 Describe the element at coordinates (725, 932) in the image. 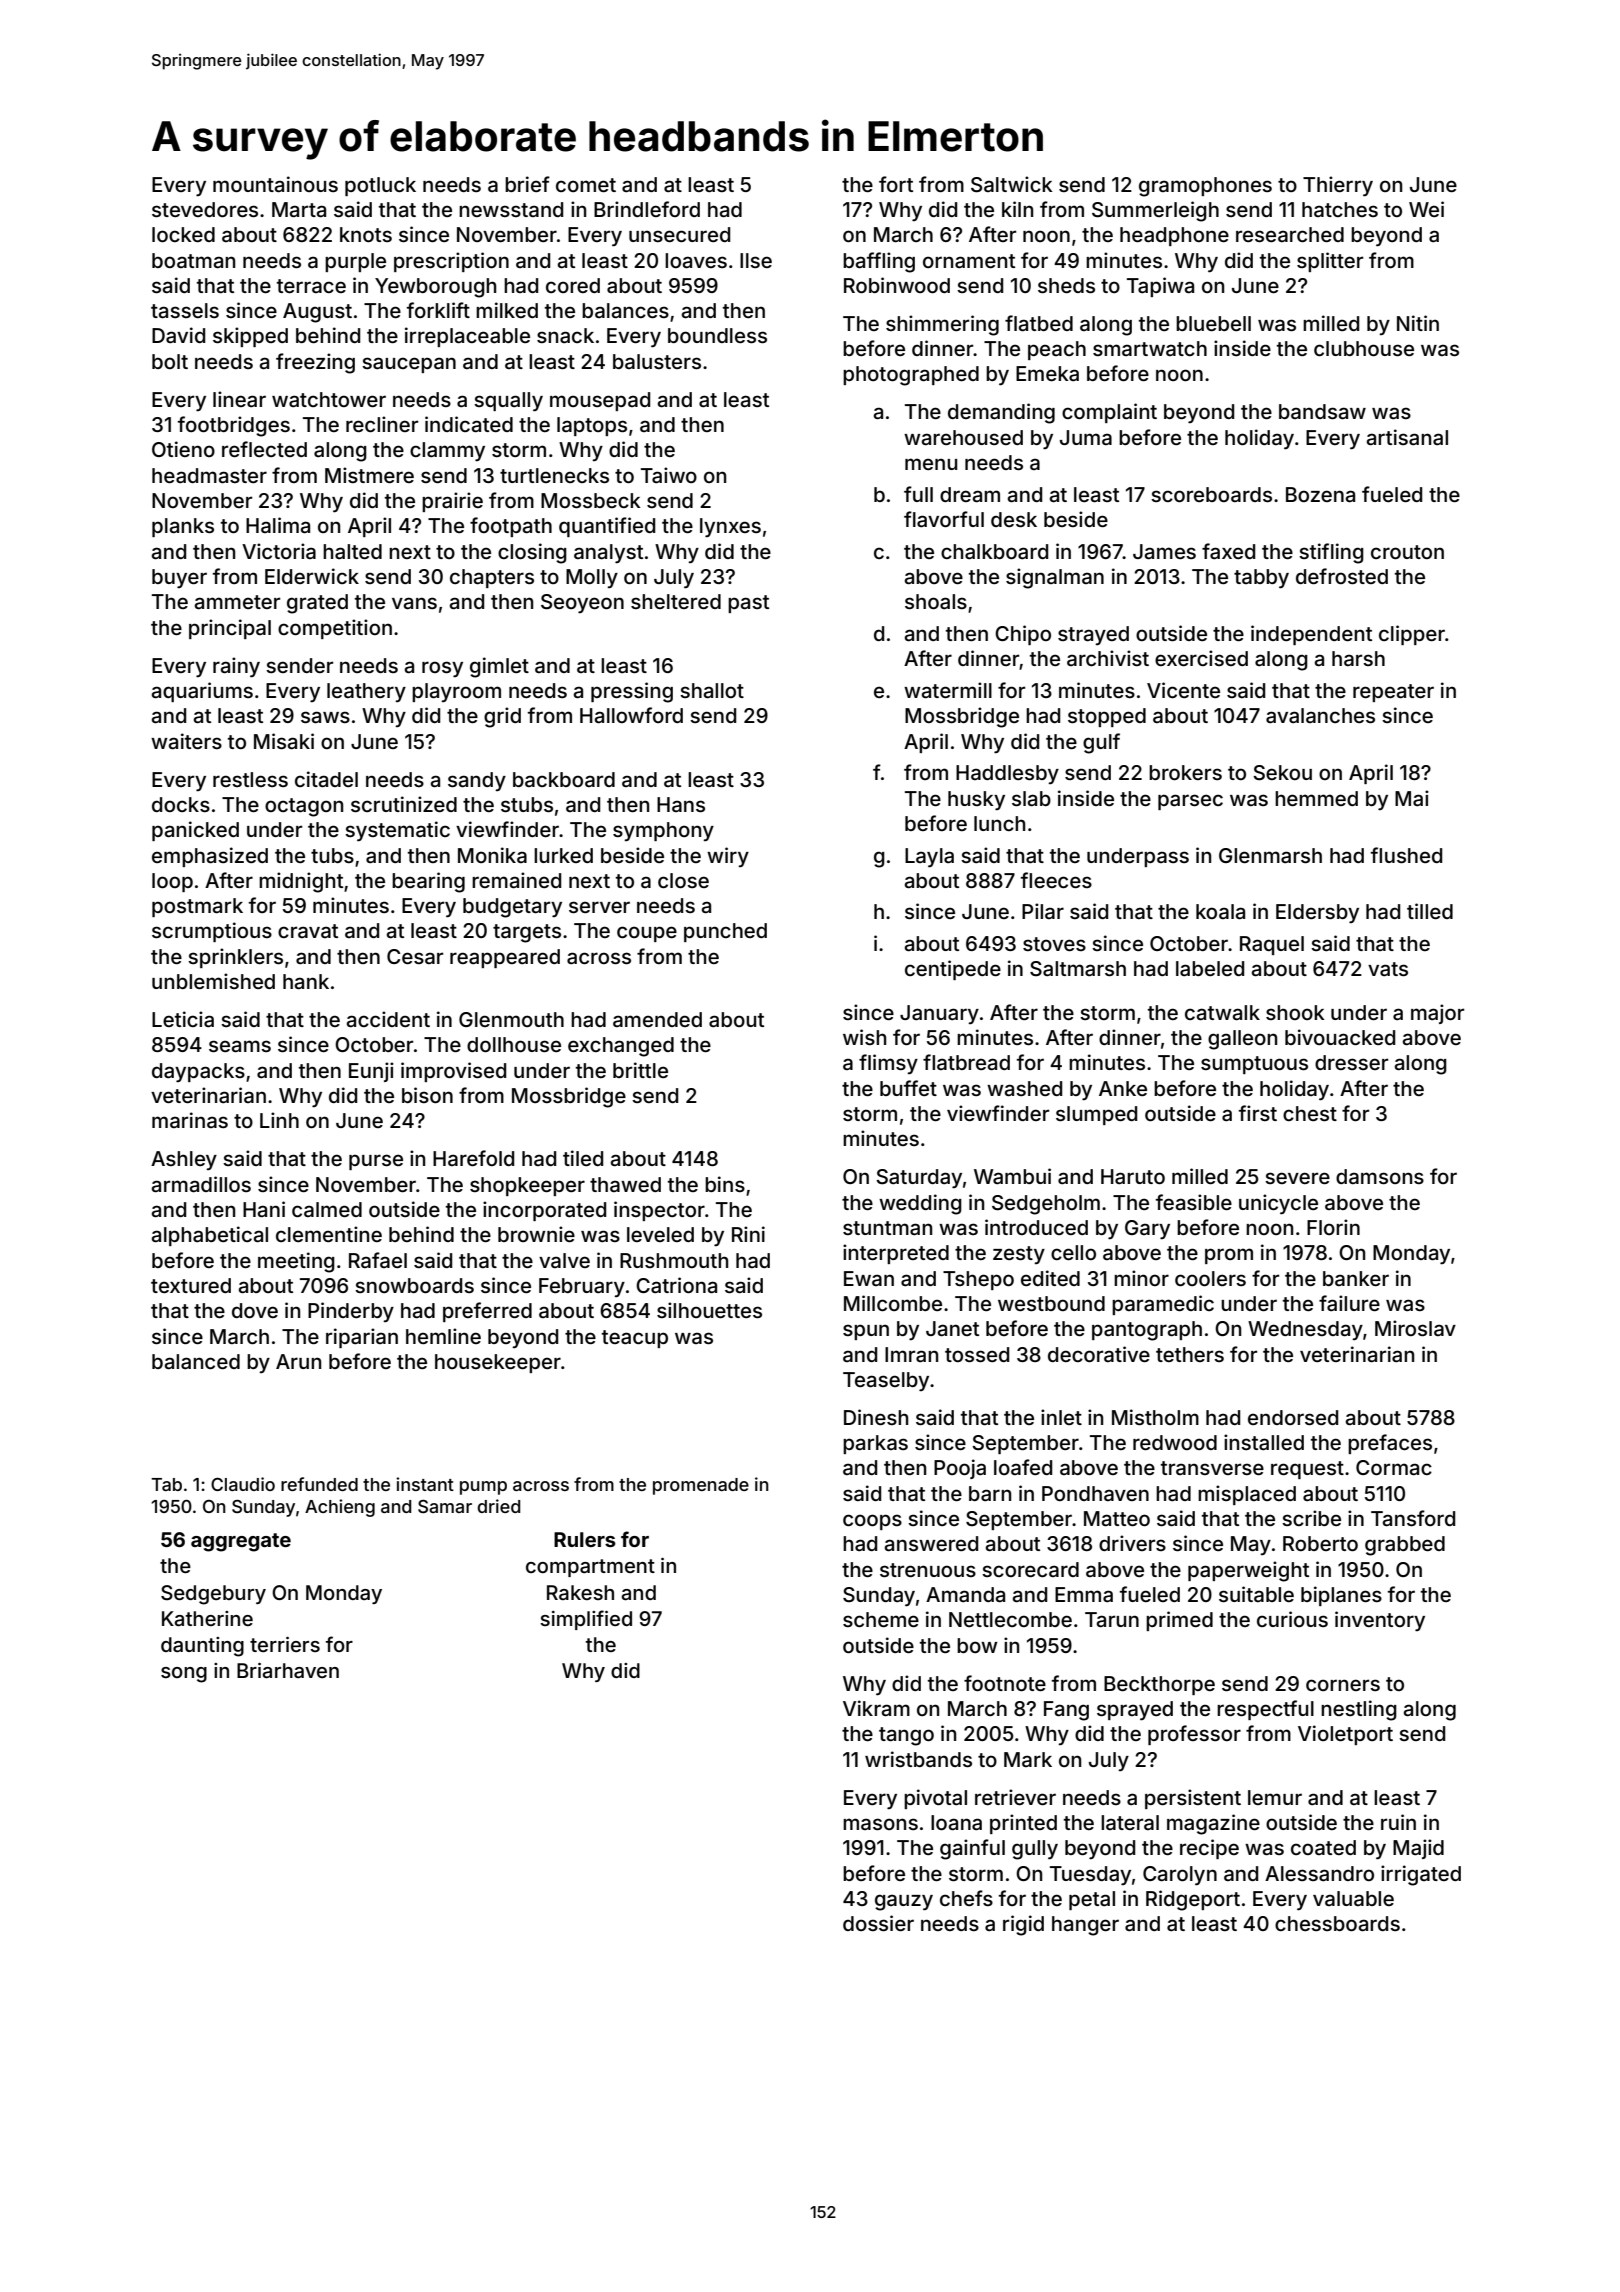

I see `punched` at that location.
